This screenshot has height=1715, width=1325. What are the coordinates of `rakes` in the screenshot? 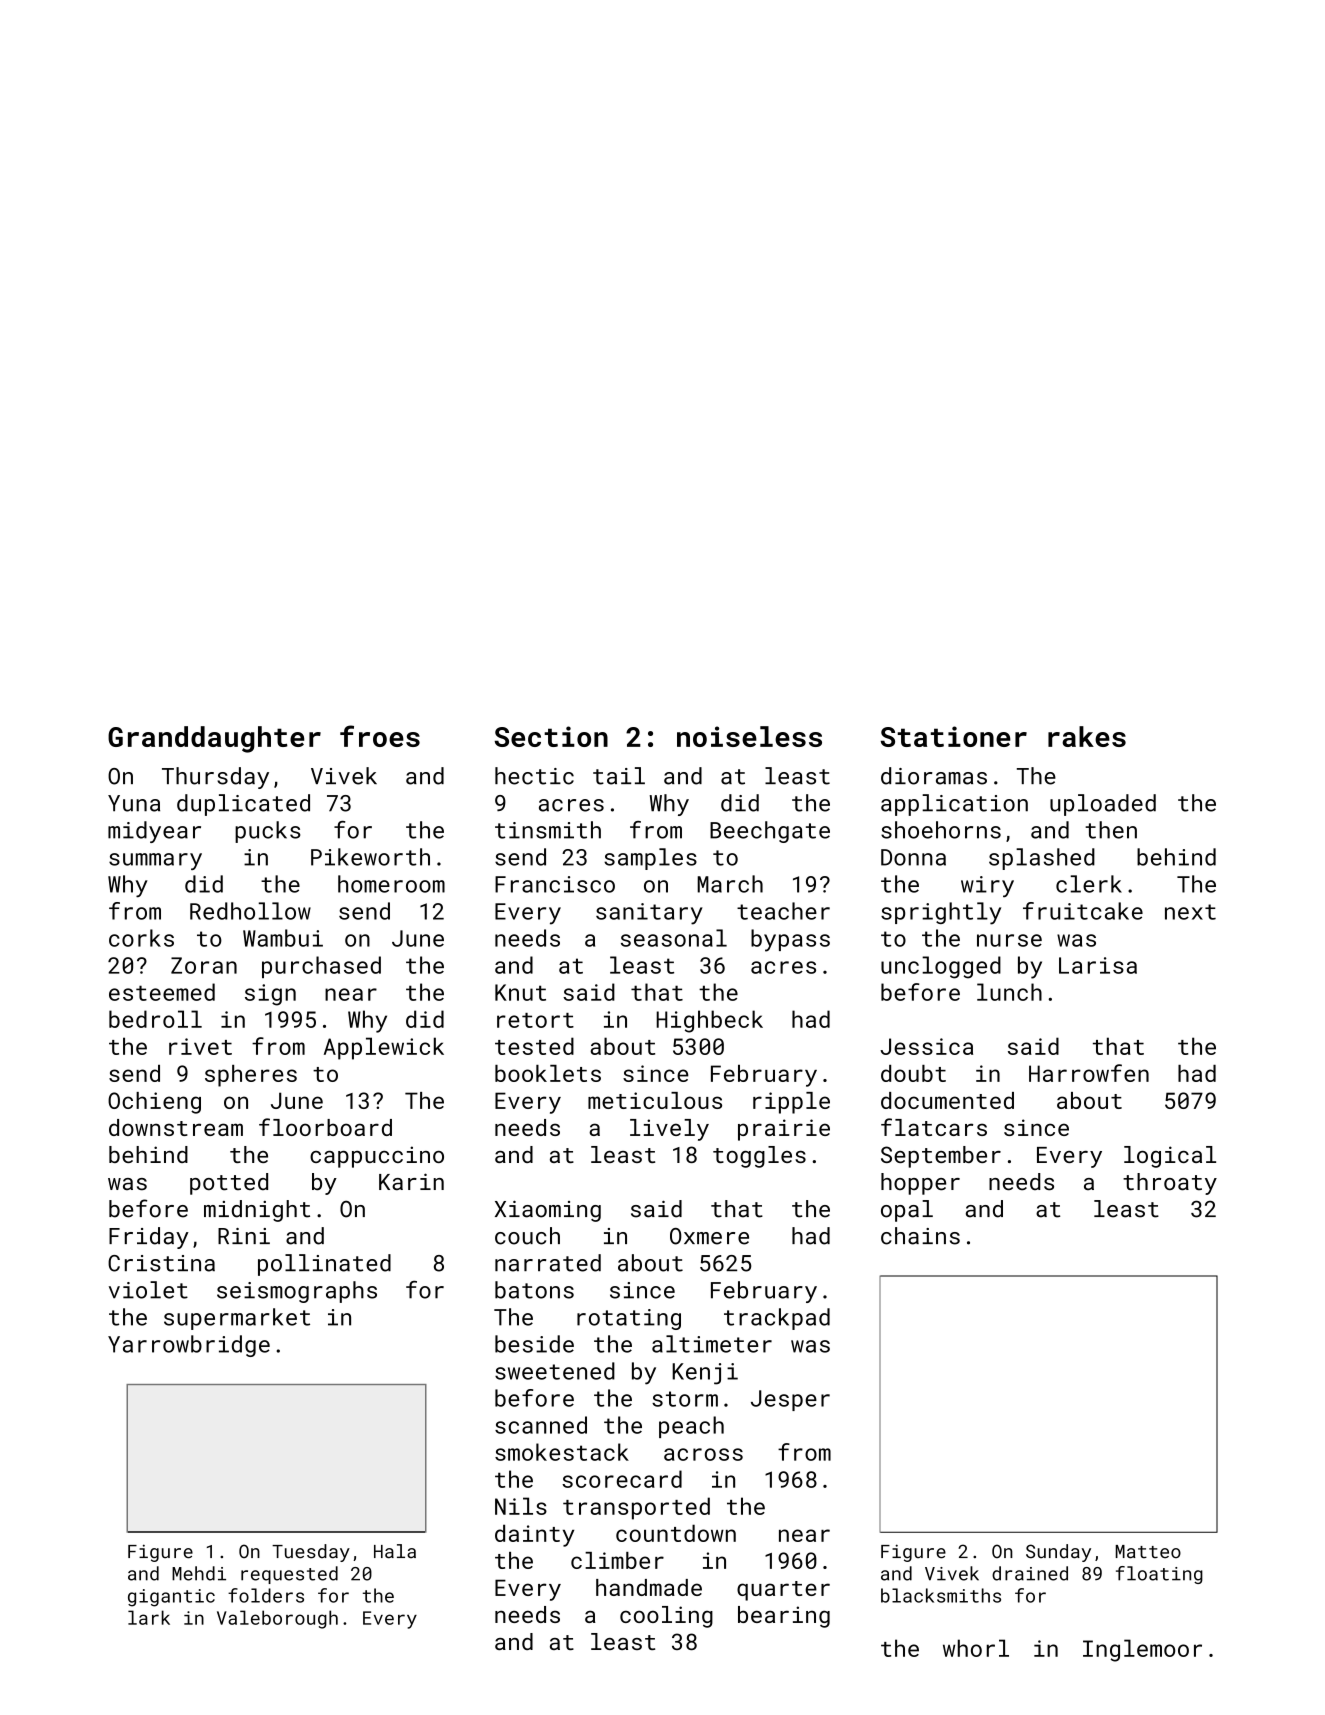 It's located at (1087, 736).
